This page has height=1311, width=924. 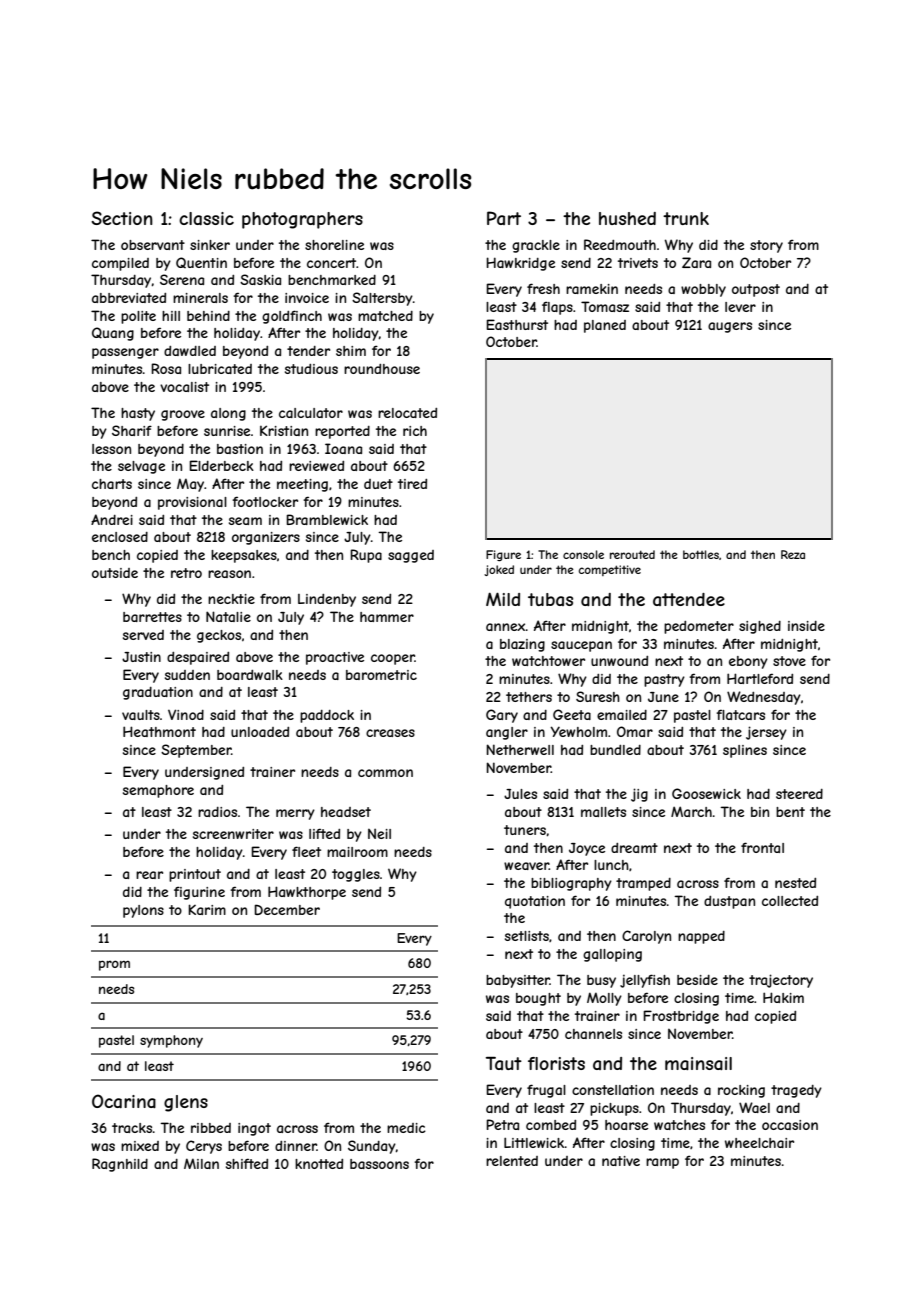 What do you see at coordinates (526, 866) in the page?
I see `weaver` at bounding box center [526, 866].
